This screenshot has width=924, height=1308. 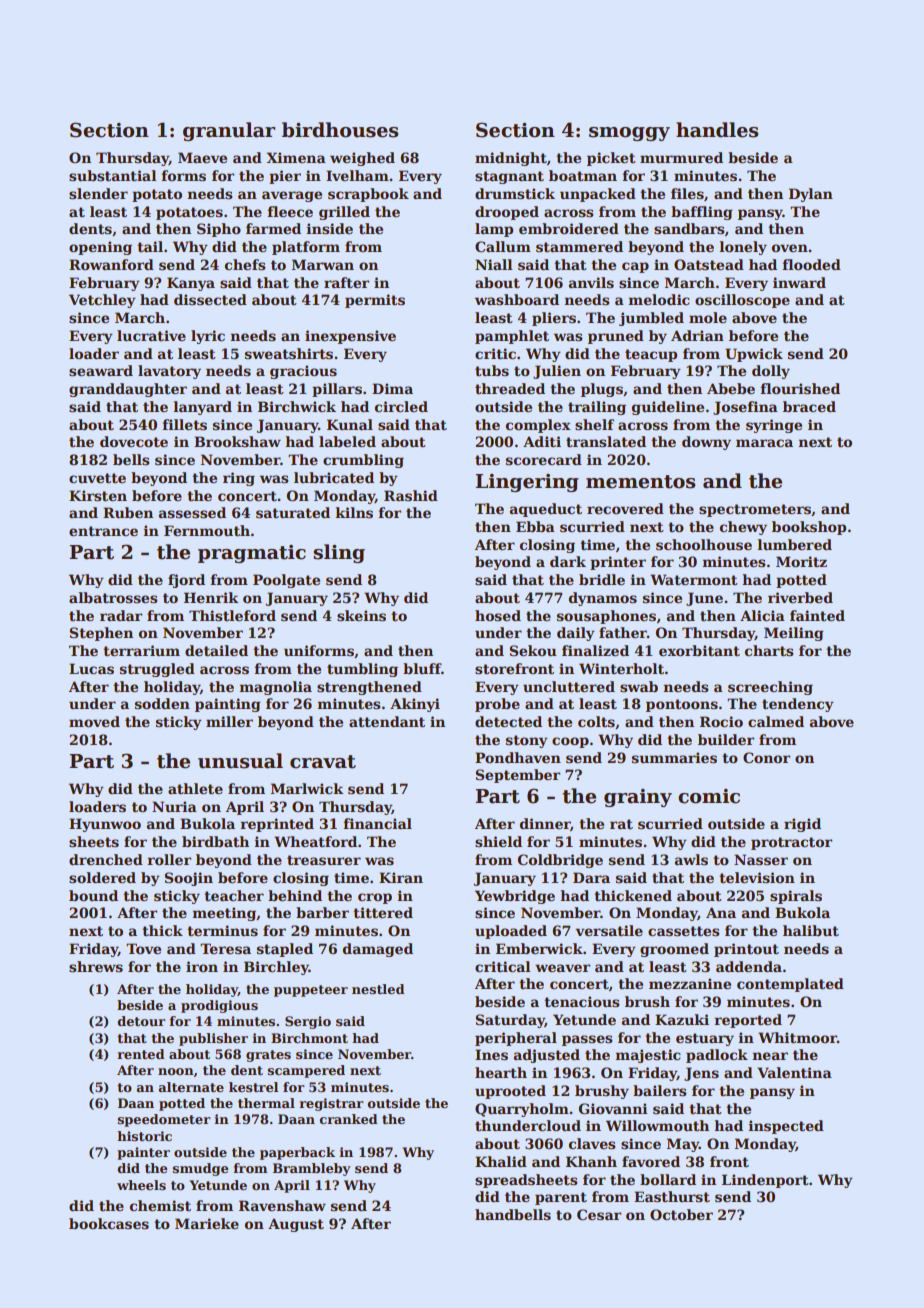 I want to click on smoggy, so click(x=629, y=134).
